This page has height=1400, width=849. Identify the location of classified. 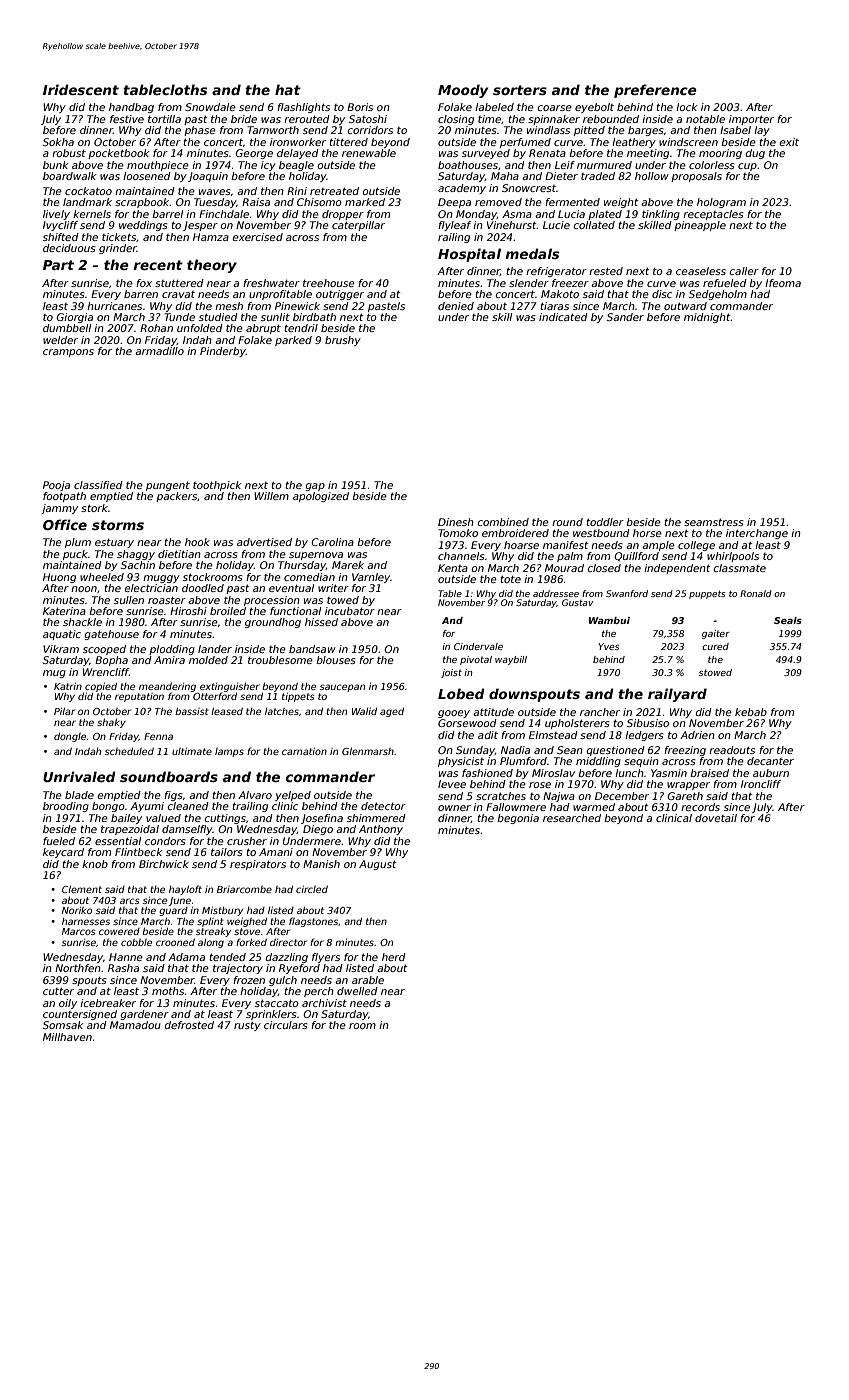
(98, 485).
